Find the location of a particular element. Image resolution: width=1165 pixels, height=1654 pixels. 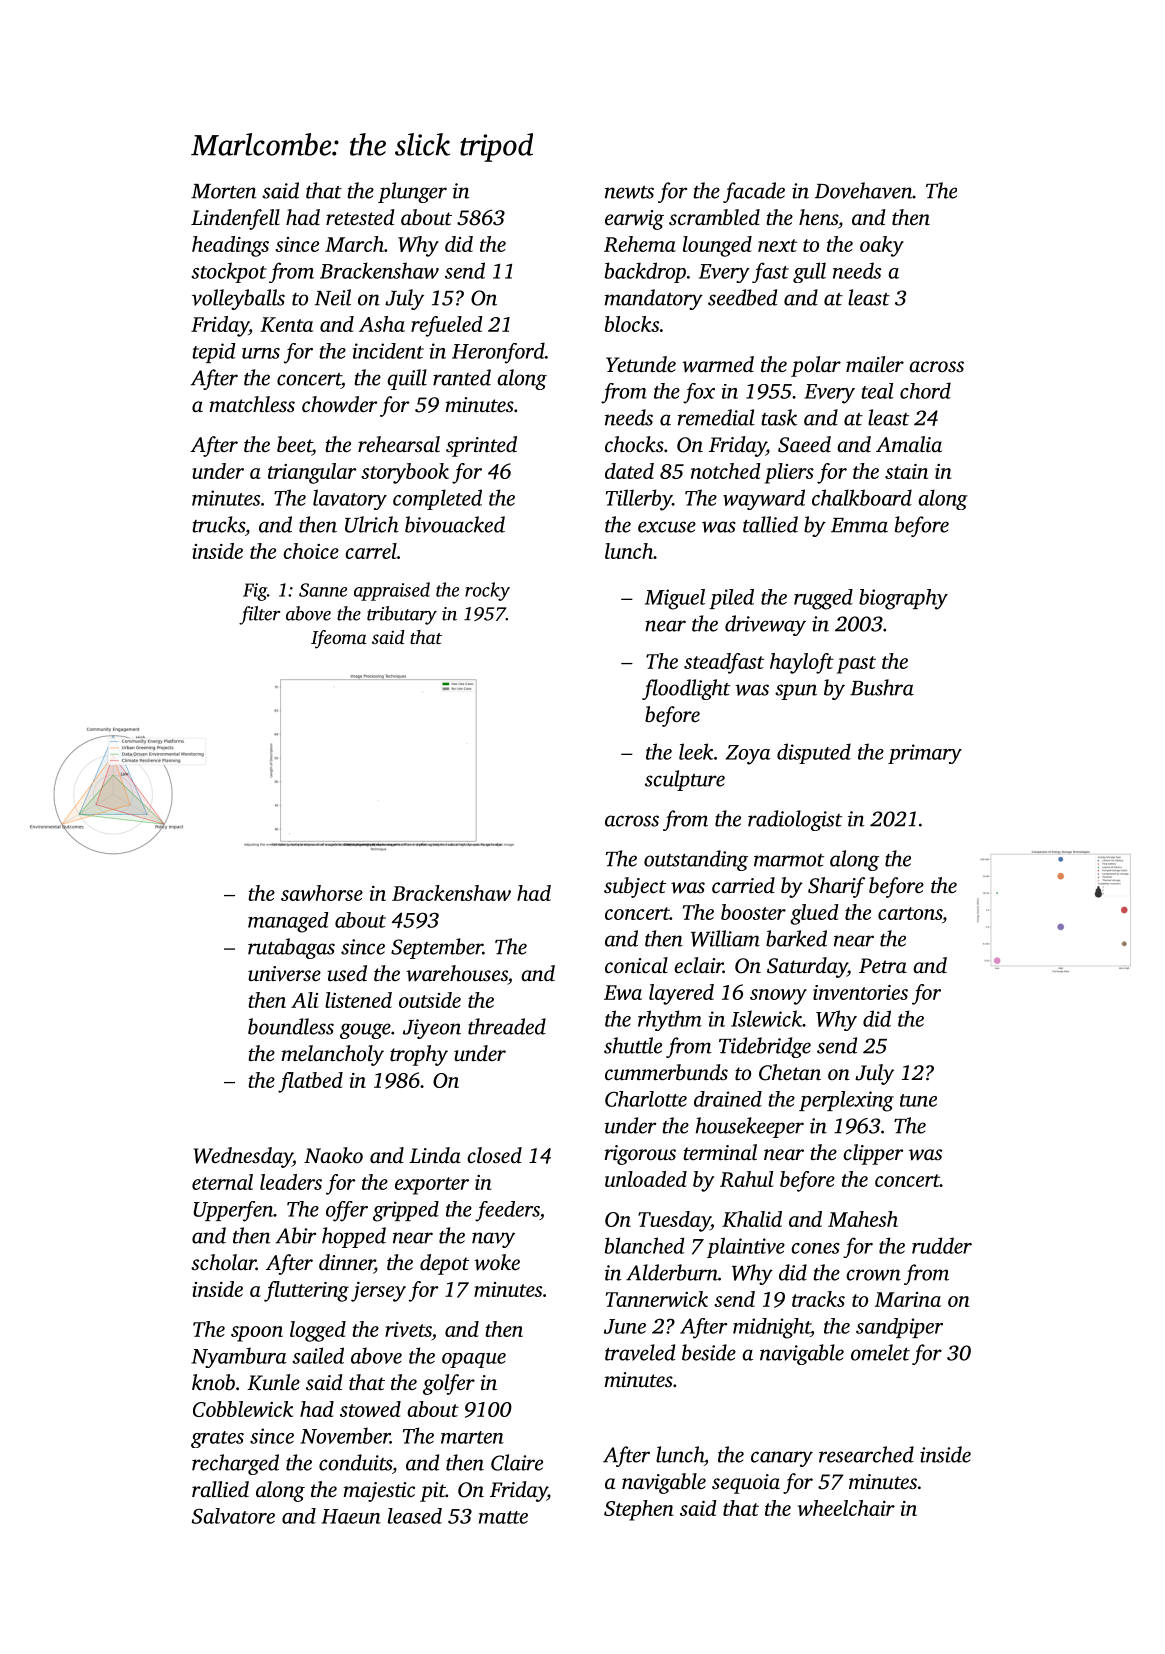

stain is located at coordinates (906, 471).
